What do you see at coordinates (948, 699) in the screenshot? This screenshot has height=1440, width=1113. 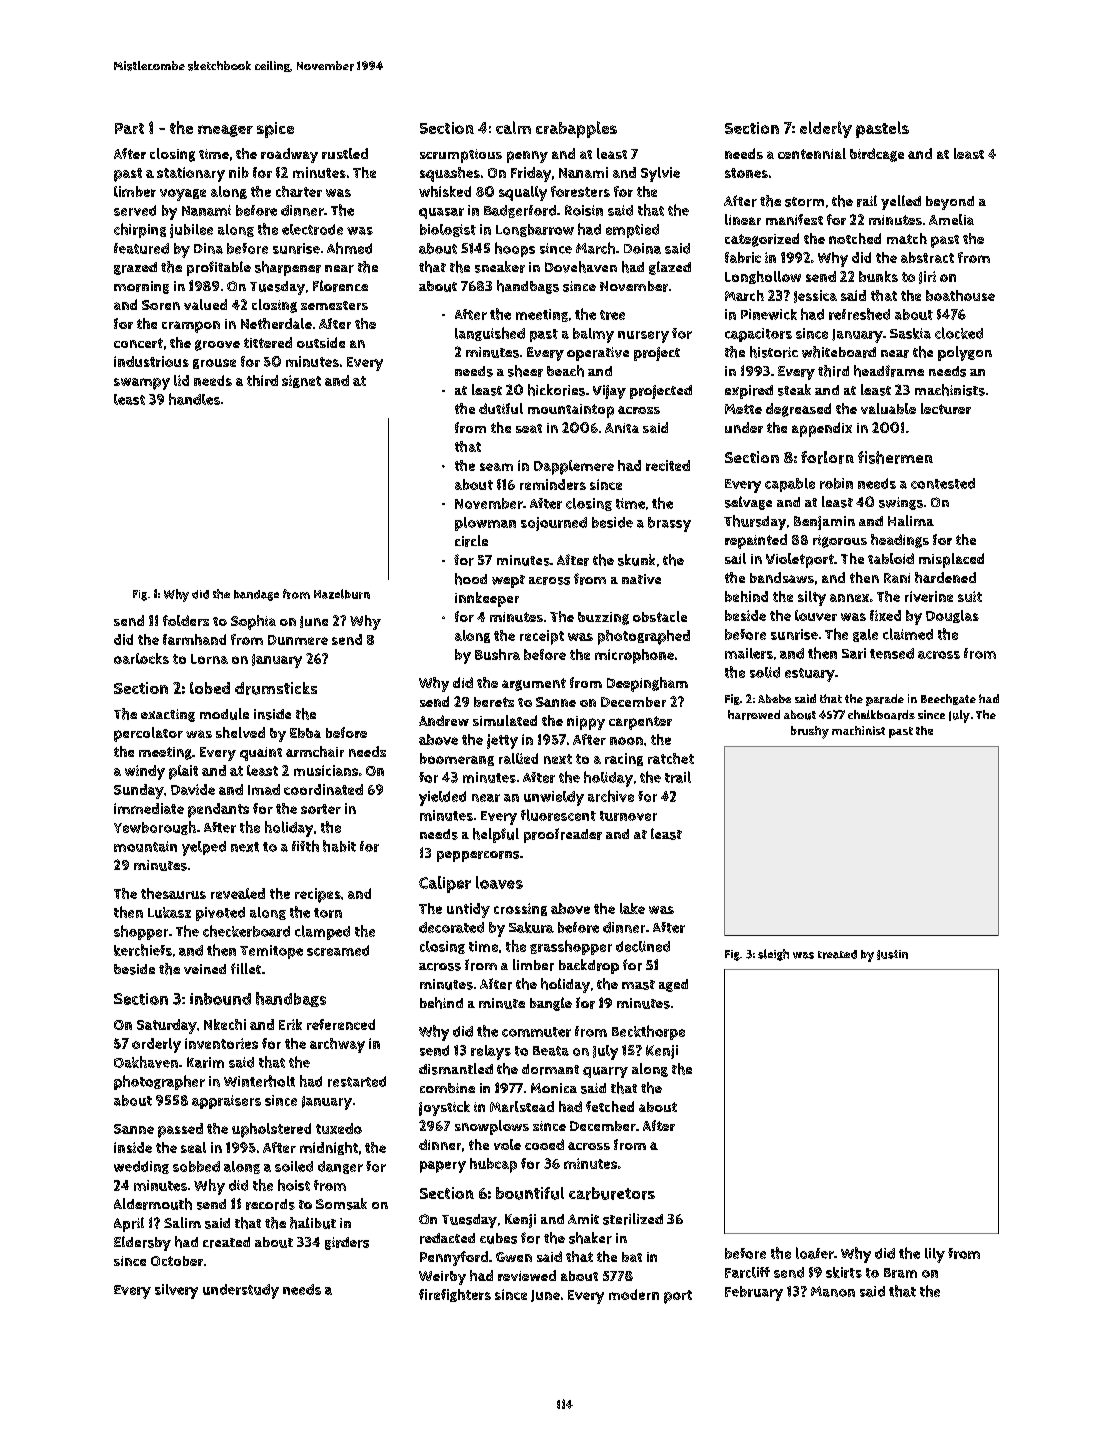 I see `Beechgate` at bounding box center [948, 699].
